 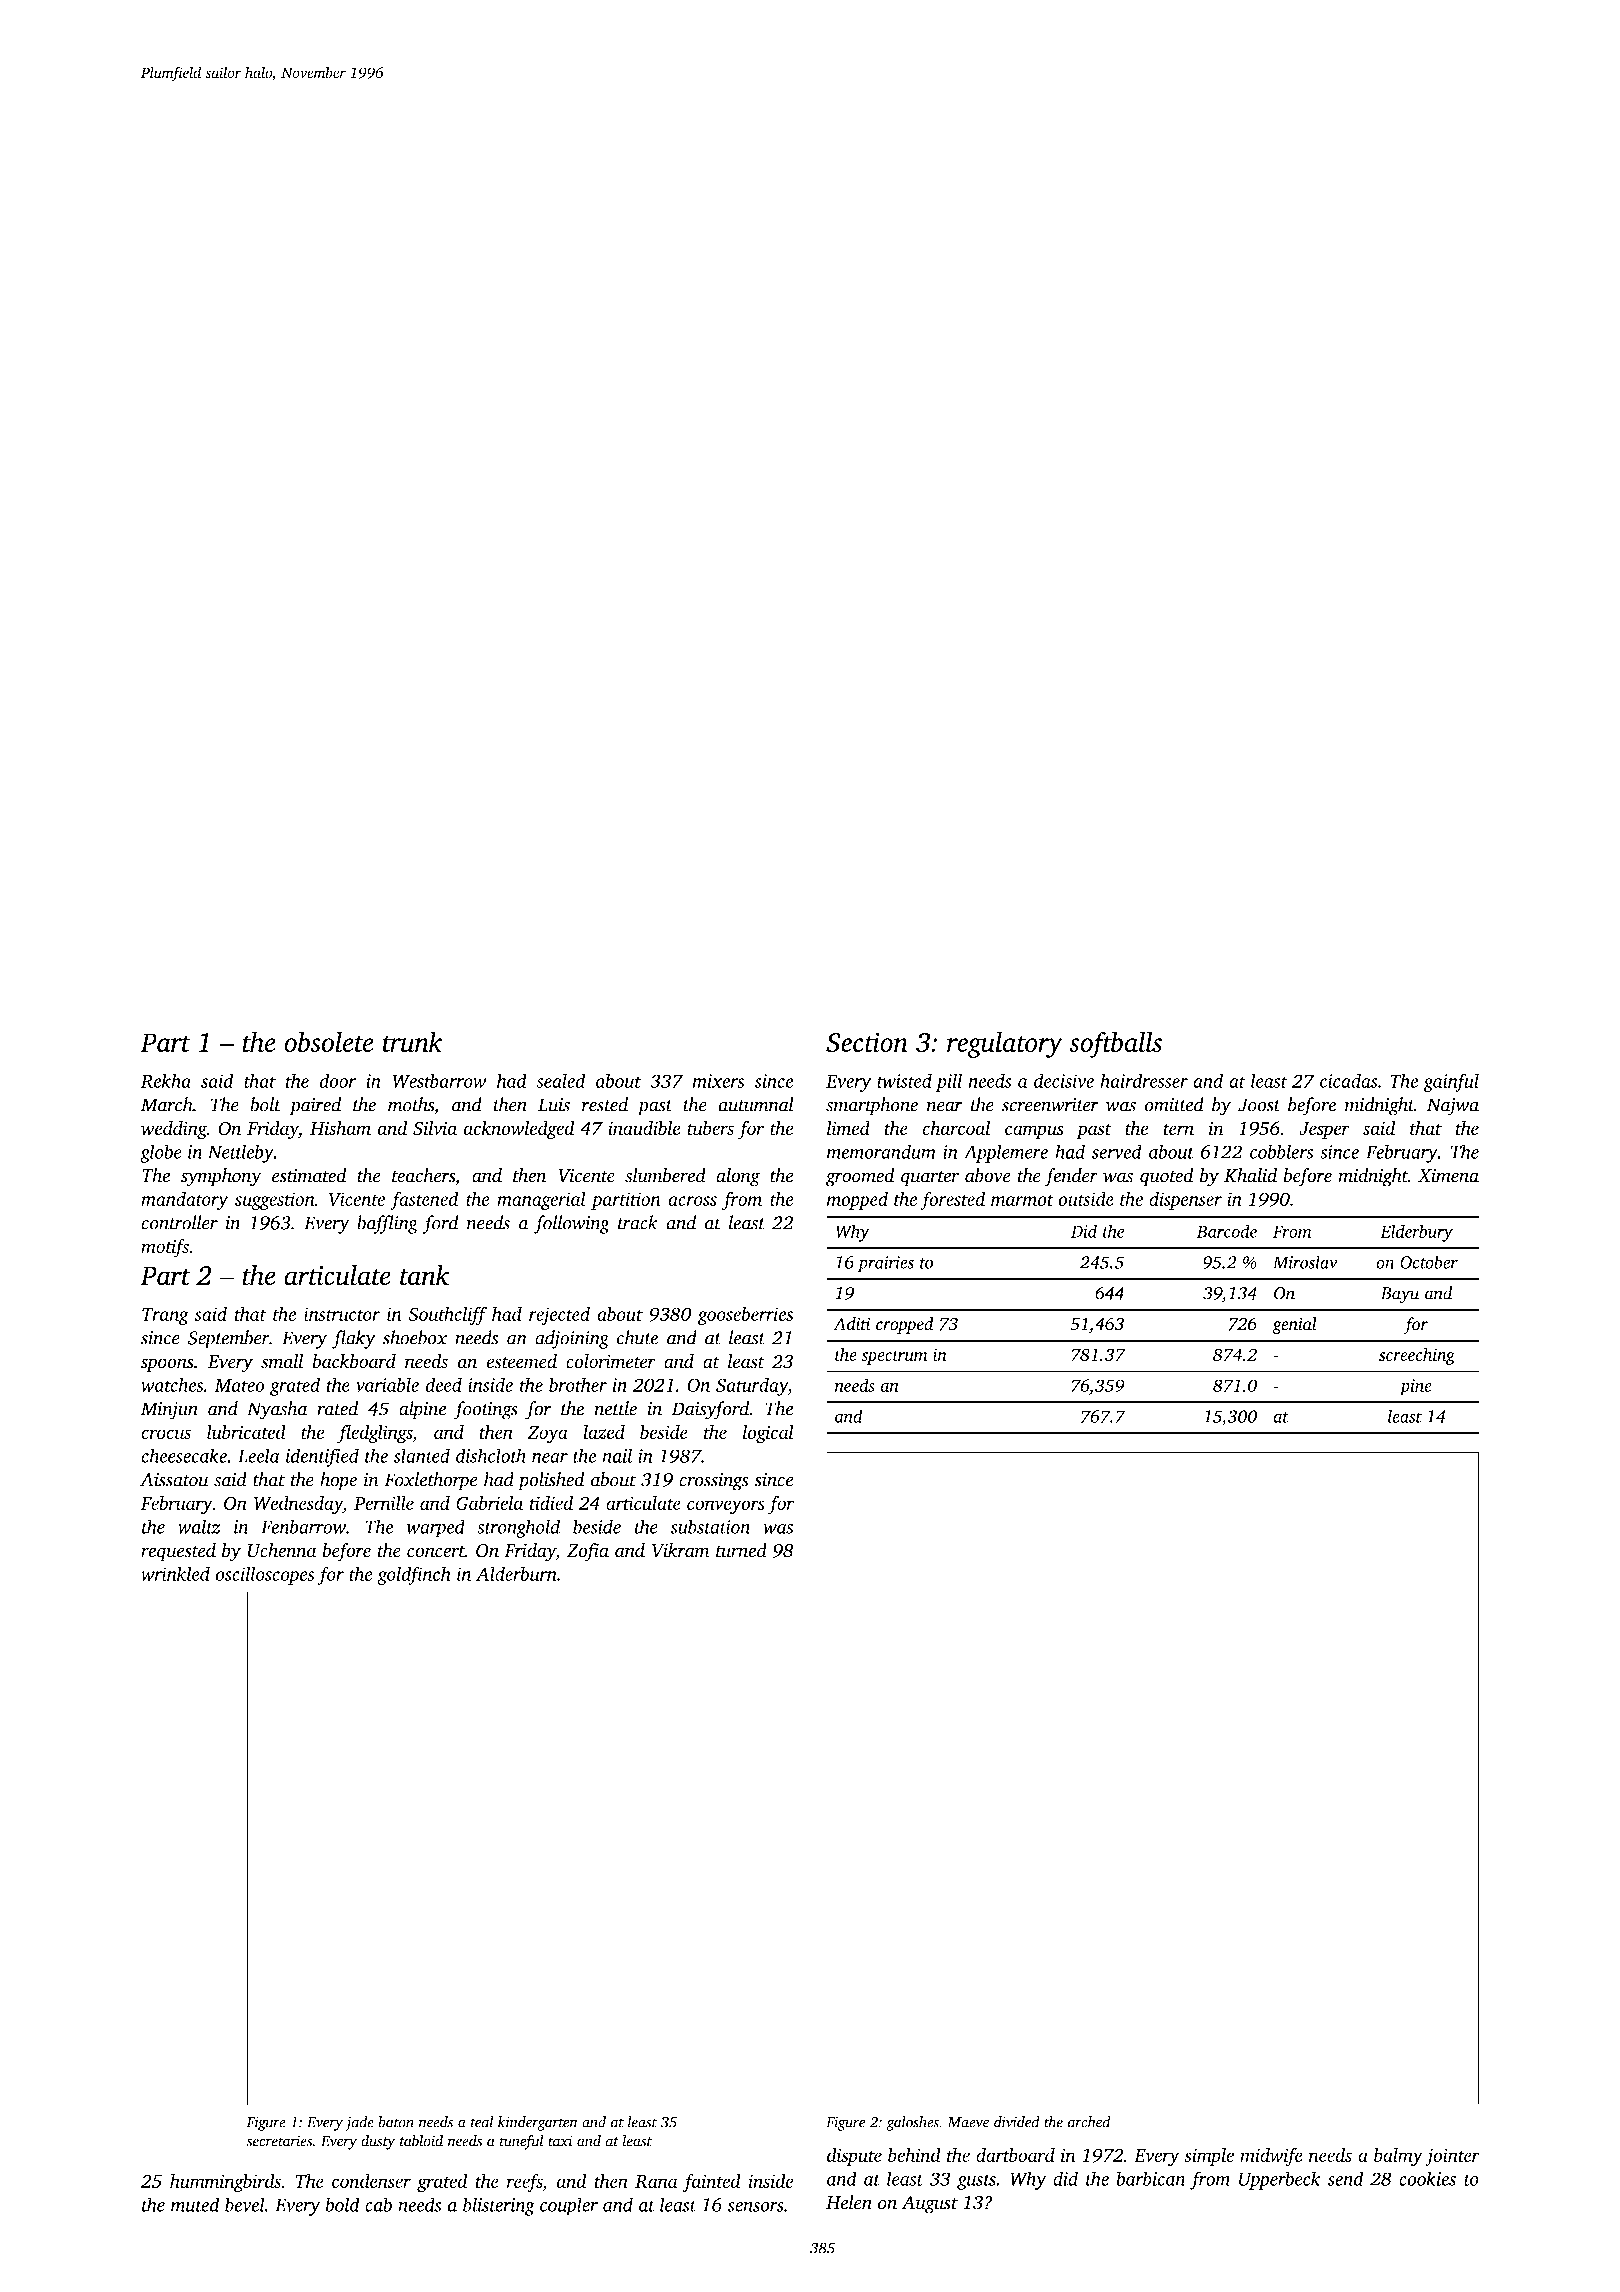 What do you see at coordinates (968, 2122) in the document?
I see `Maeve` at bounding box center [968, 2122].
